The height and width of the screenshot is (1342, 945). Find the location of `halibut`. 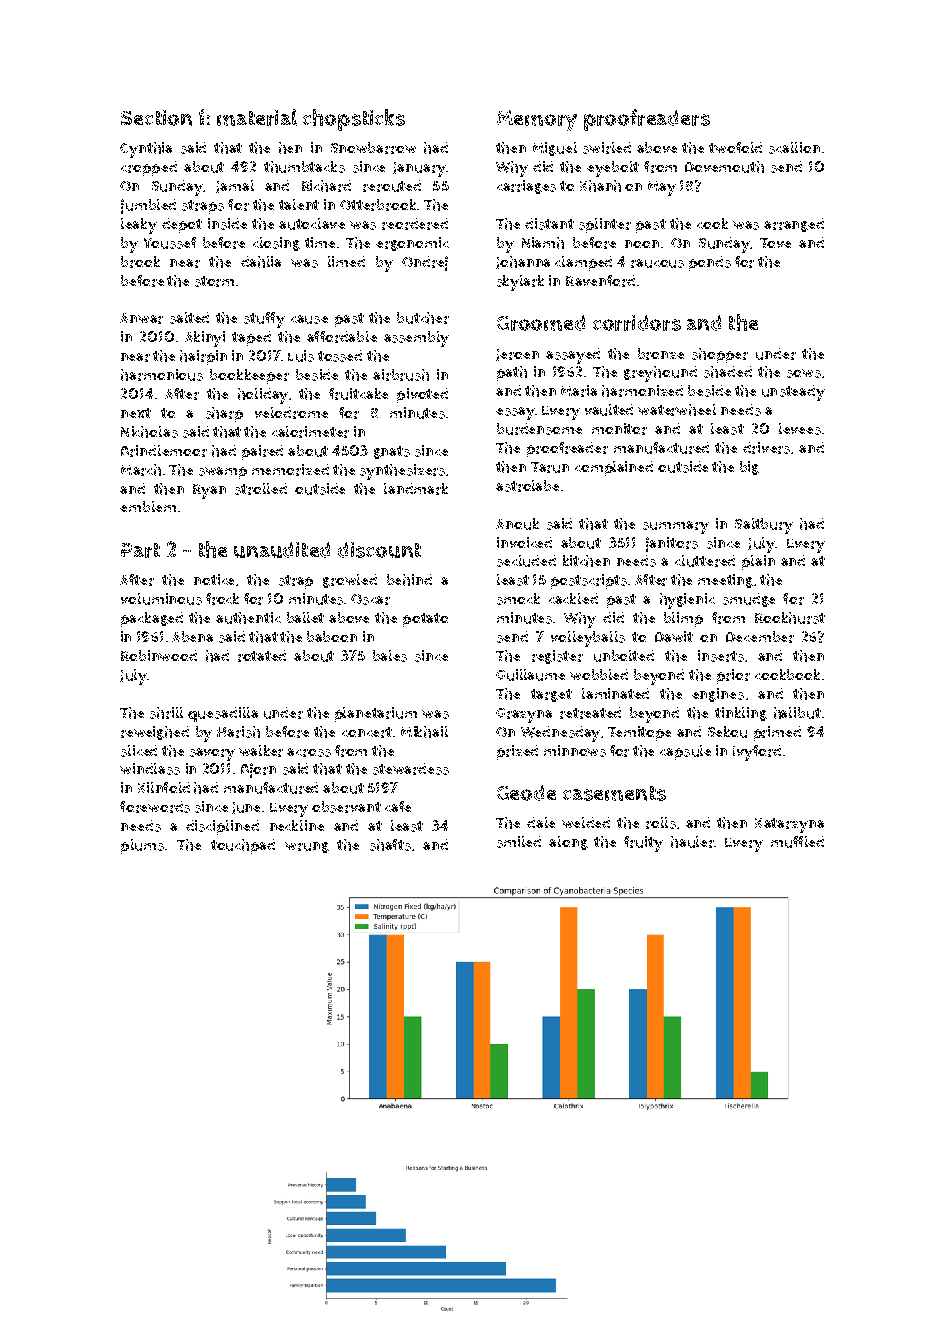

halibut is located at coordinates (797, 713).
